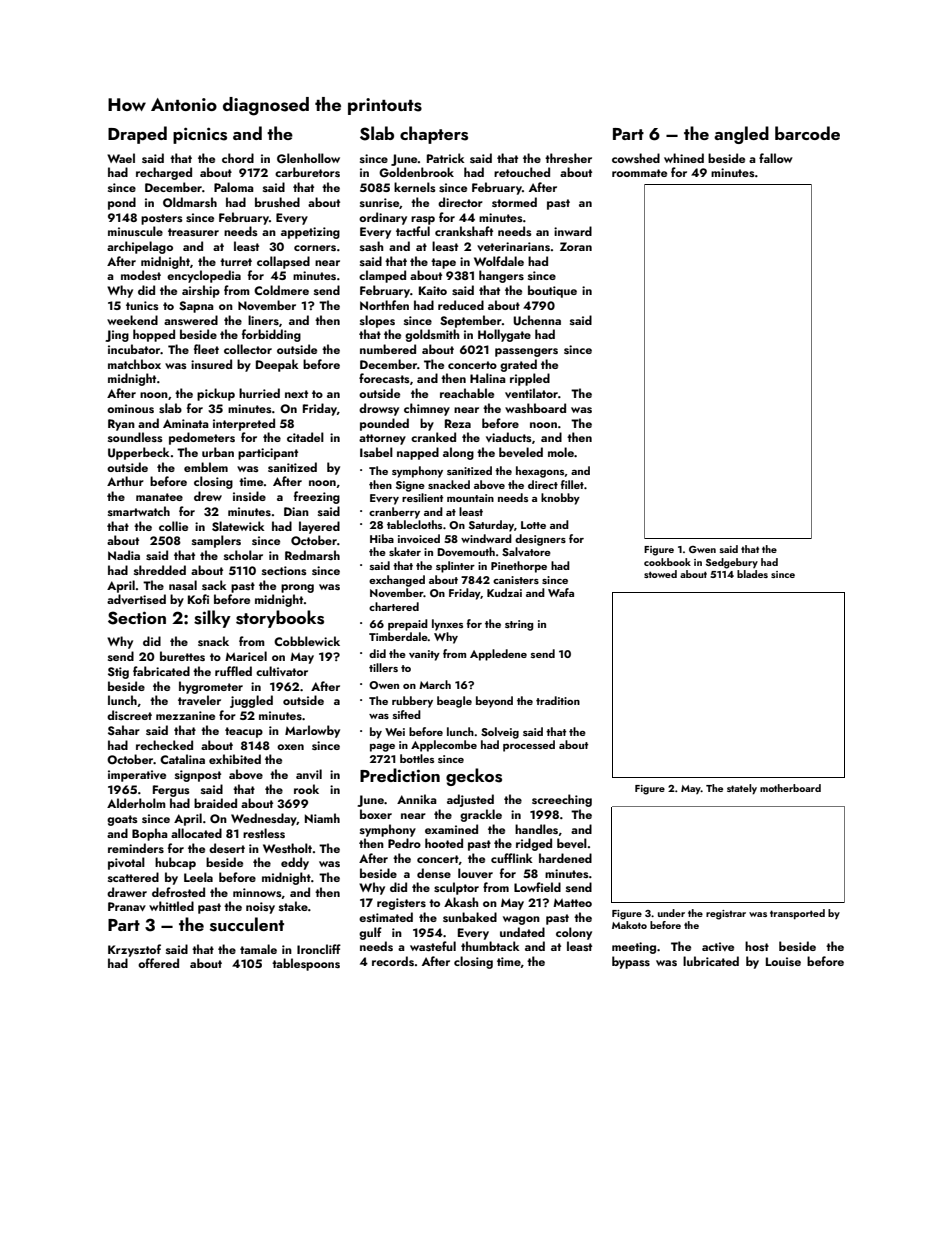 Image resolution: width=952 pixels, height=1233 pixels. What do you see at coordinates (435, 684) in the page?
I see `March` at bounding box center [435, 684].
